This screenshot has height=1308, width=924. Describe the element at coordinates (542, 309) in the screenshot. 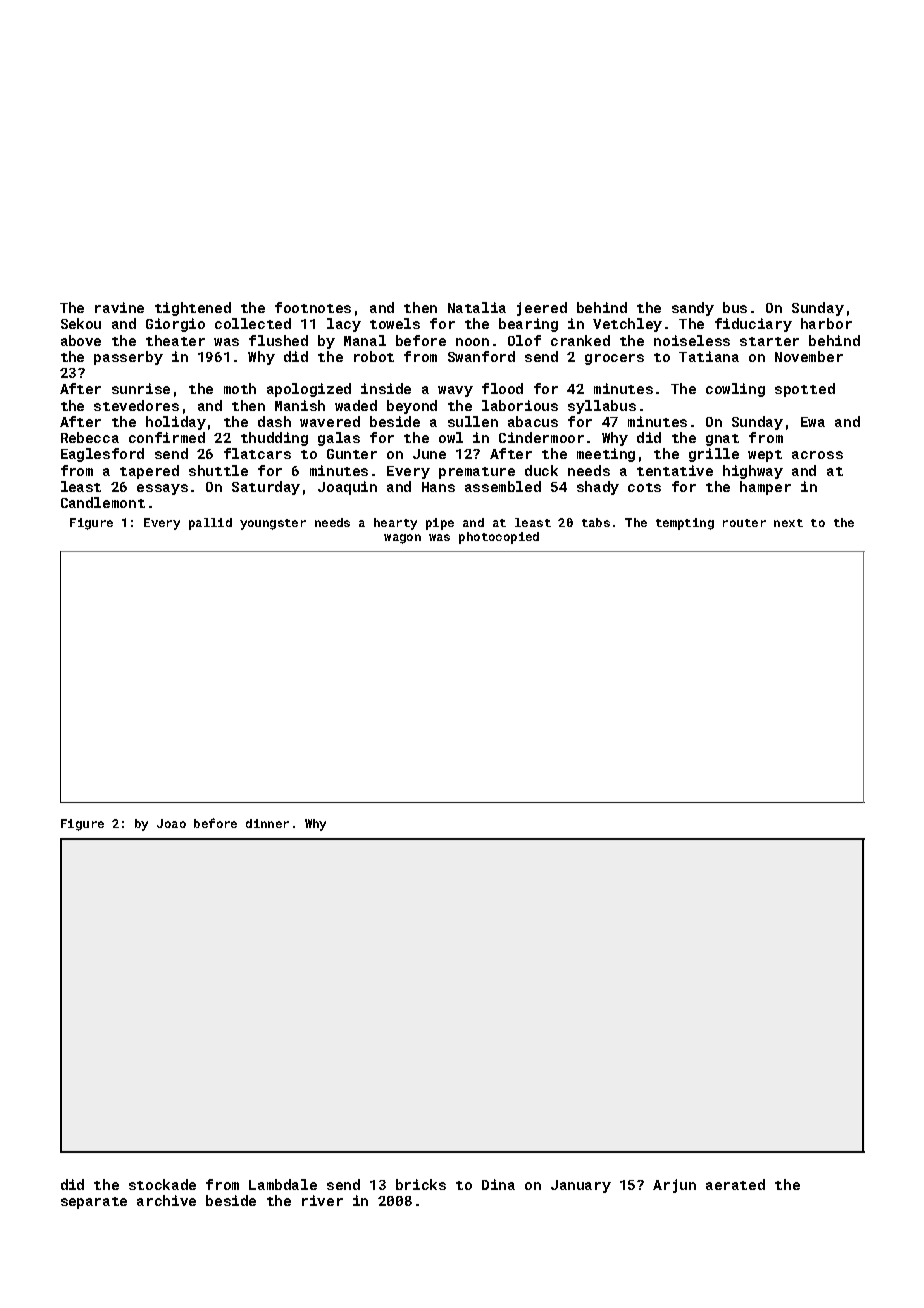

I see `jeered` at that location.
